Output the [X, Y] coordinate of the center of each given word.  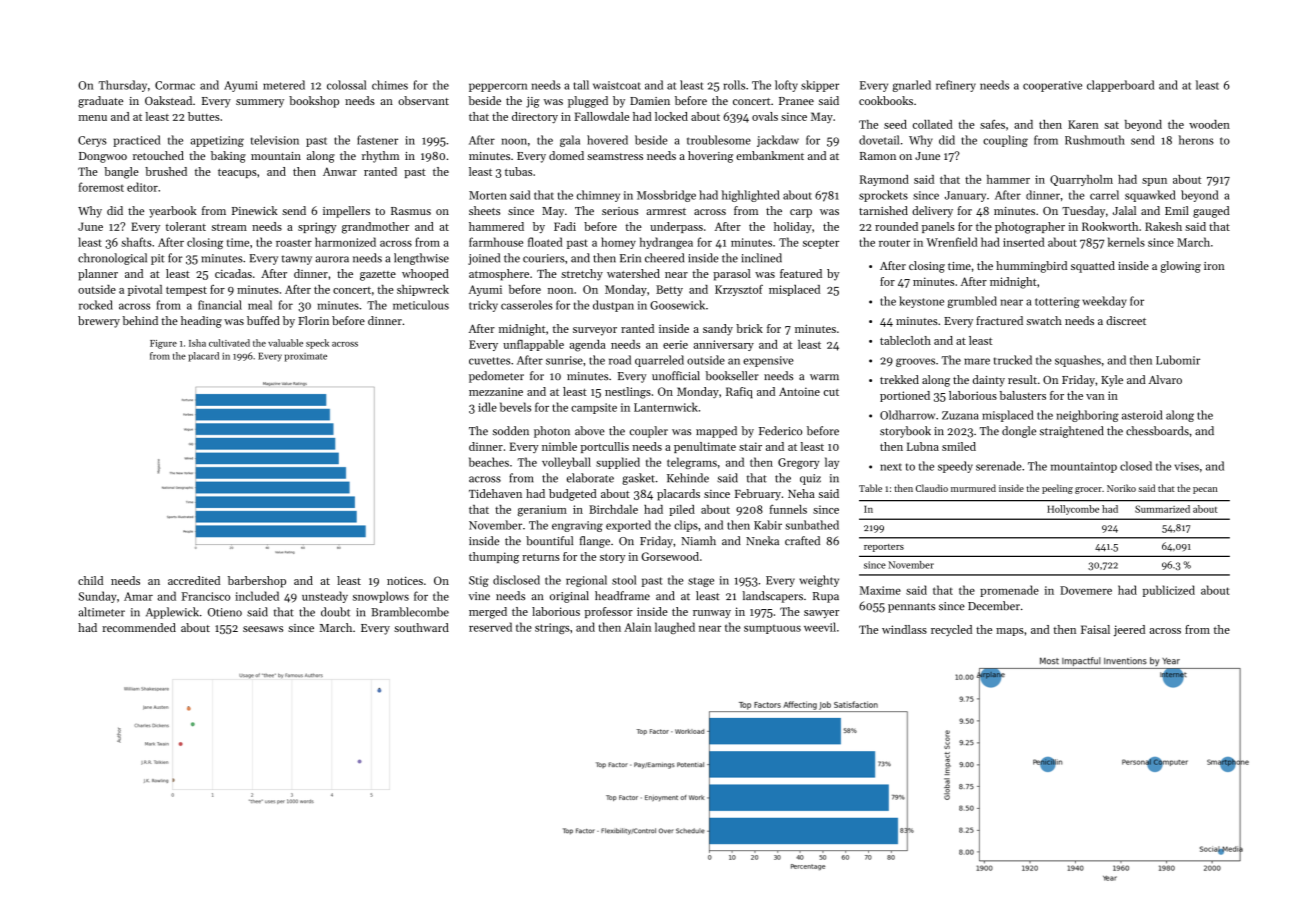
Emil [1177, 210]
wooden [1209, 124]
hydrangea [666, 243]
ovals [765, 116]
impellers [346, 212]
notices [405, 580]
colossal [346, 85]
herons [1196, 140]
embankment [770, 155]
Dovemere [1086, 590]
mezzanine [496, 391]
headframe [622, 596]
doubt [335, 612]
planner [98, 275]
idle [487, 407]
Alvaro [1165, 379]
